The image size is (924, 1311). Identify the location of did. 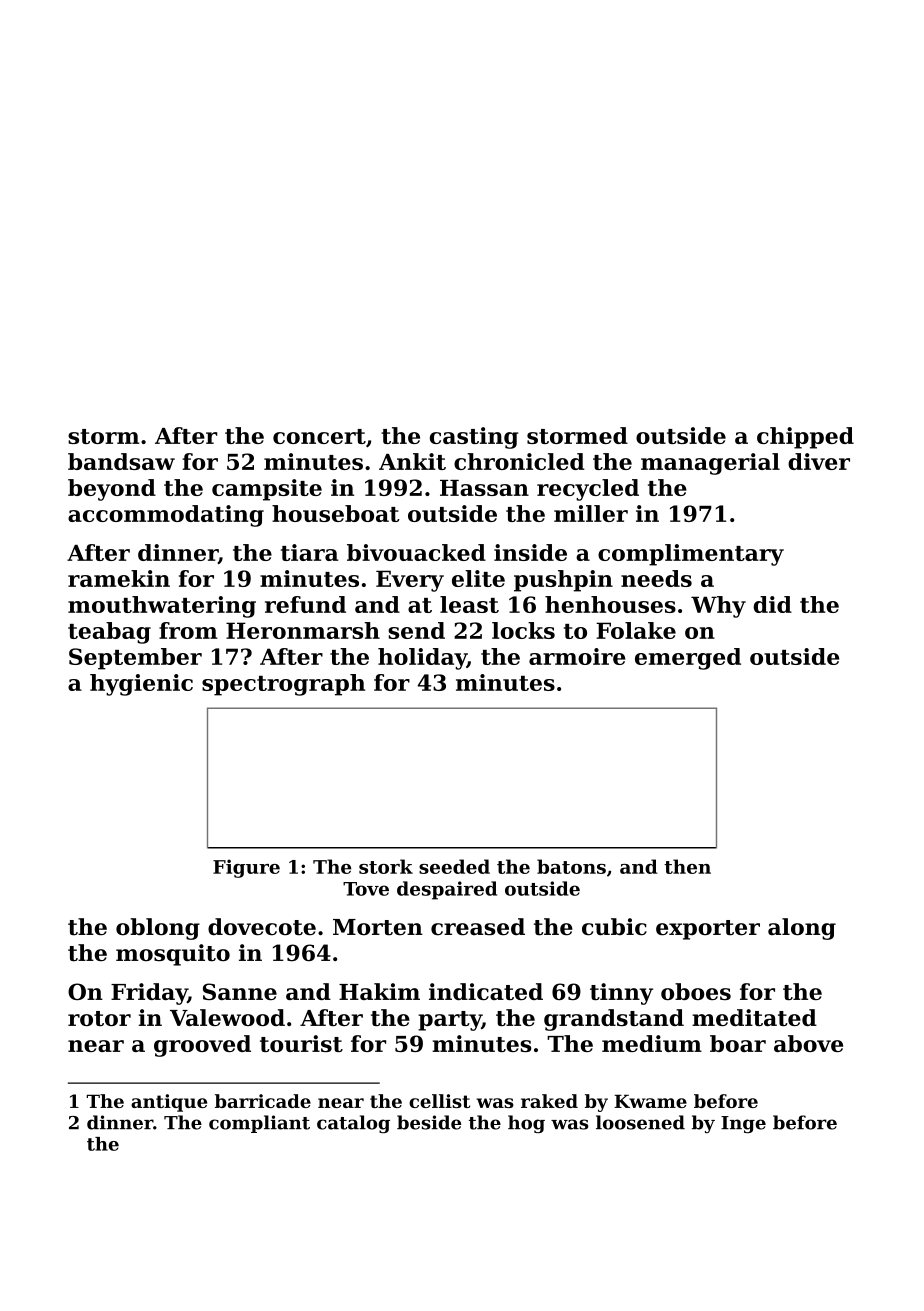
(772, 604).
